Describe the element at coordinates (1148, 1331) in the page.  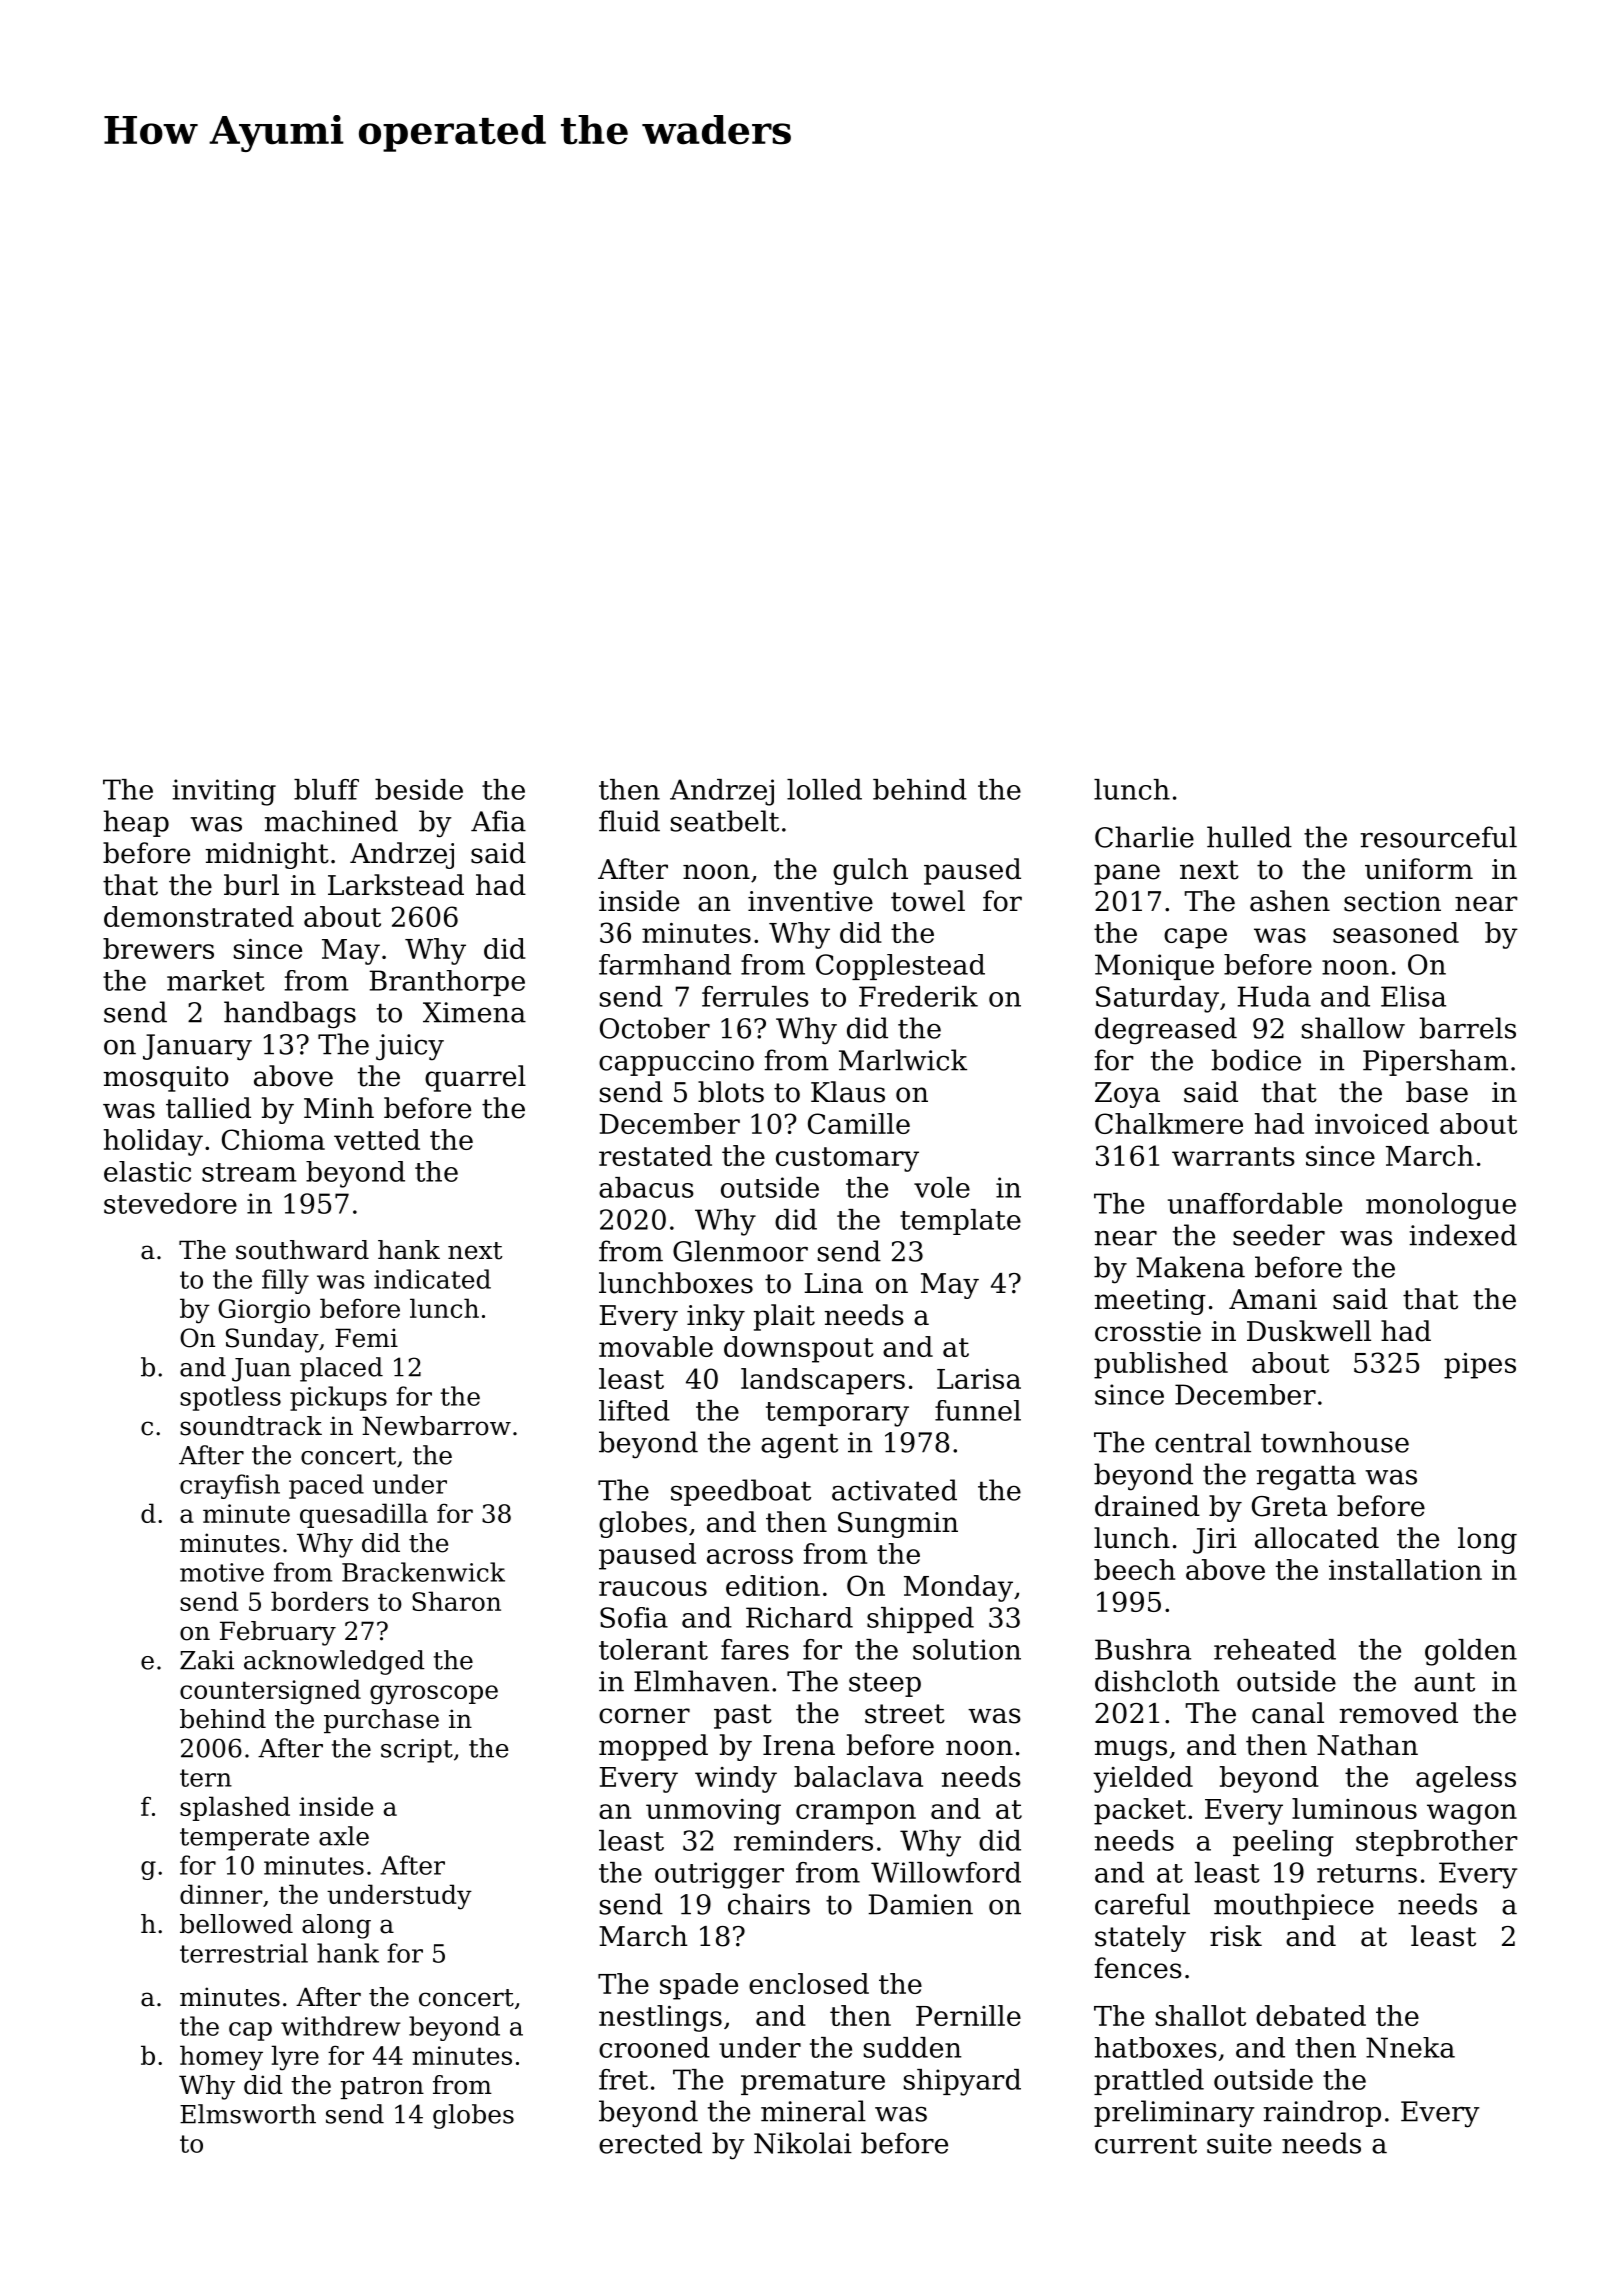
I see `crosstie` at that location.
